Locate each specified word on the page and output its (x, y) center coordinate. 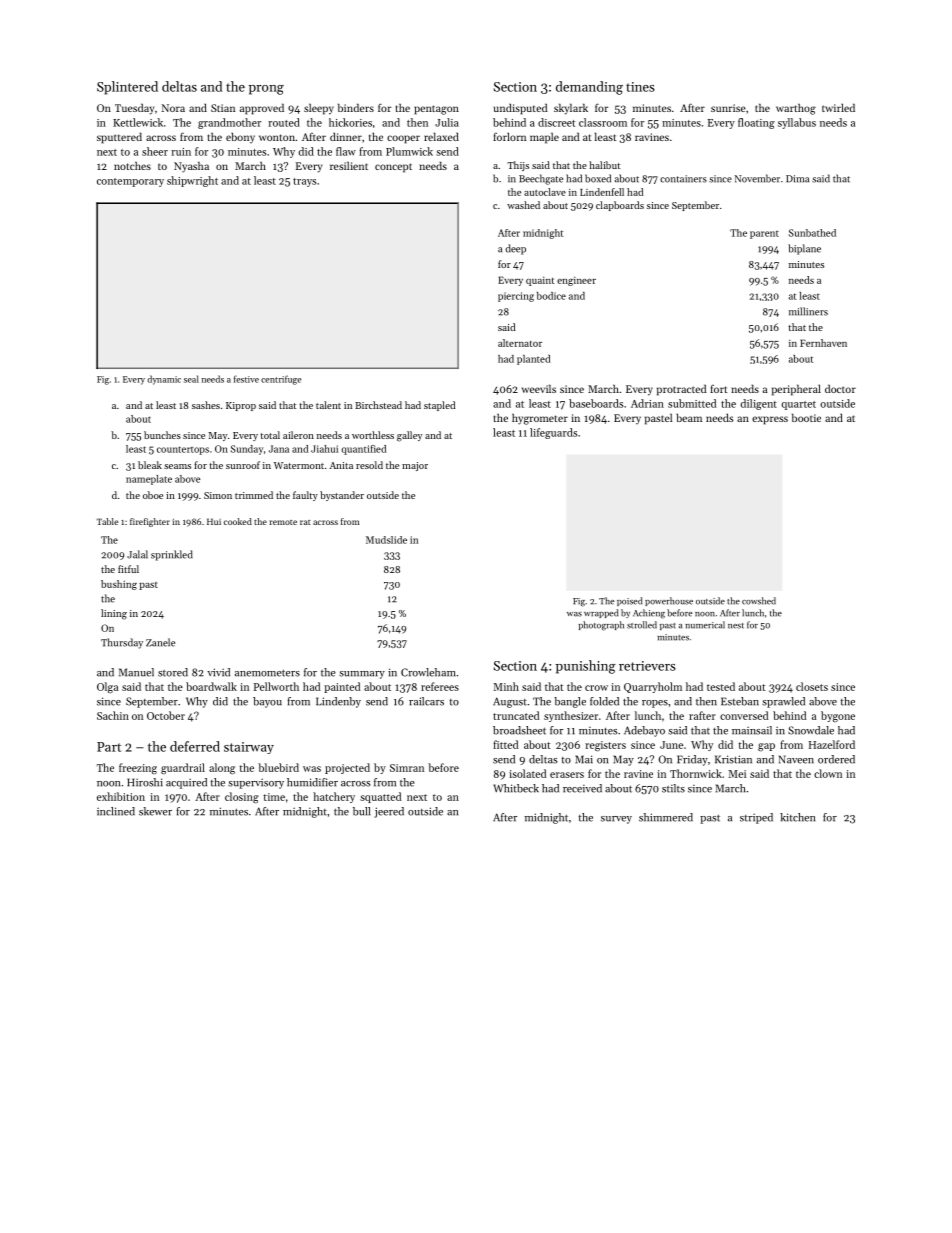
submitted (692, 403)
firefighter (150, 522)
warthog (796, 109)
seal (191, 379)
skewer (155, 811)
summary (362, 675)
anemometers (267, 673)
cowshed (759, 601)
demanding (589, 88)
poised (629, 601)
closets (812, 686)
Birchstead (378, 405)
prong (266, 90)
